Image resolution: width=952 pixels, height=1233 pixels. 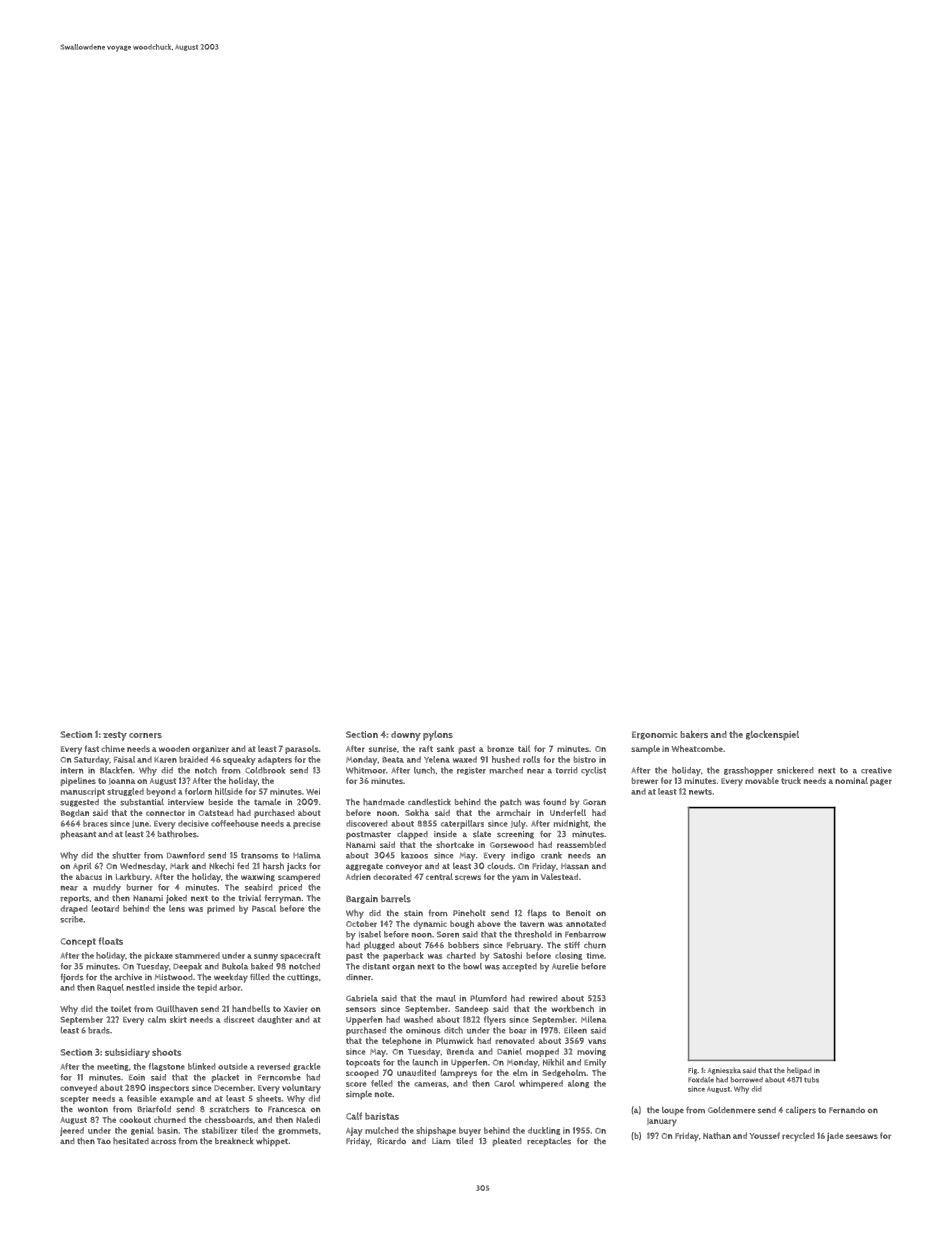 I want to click on corners, so click(x=145, y=735).
